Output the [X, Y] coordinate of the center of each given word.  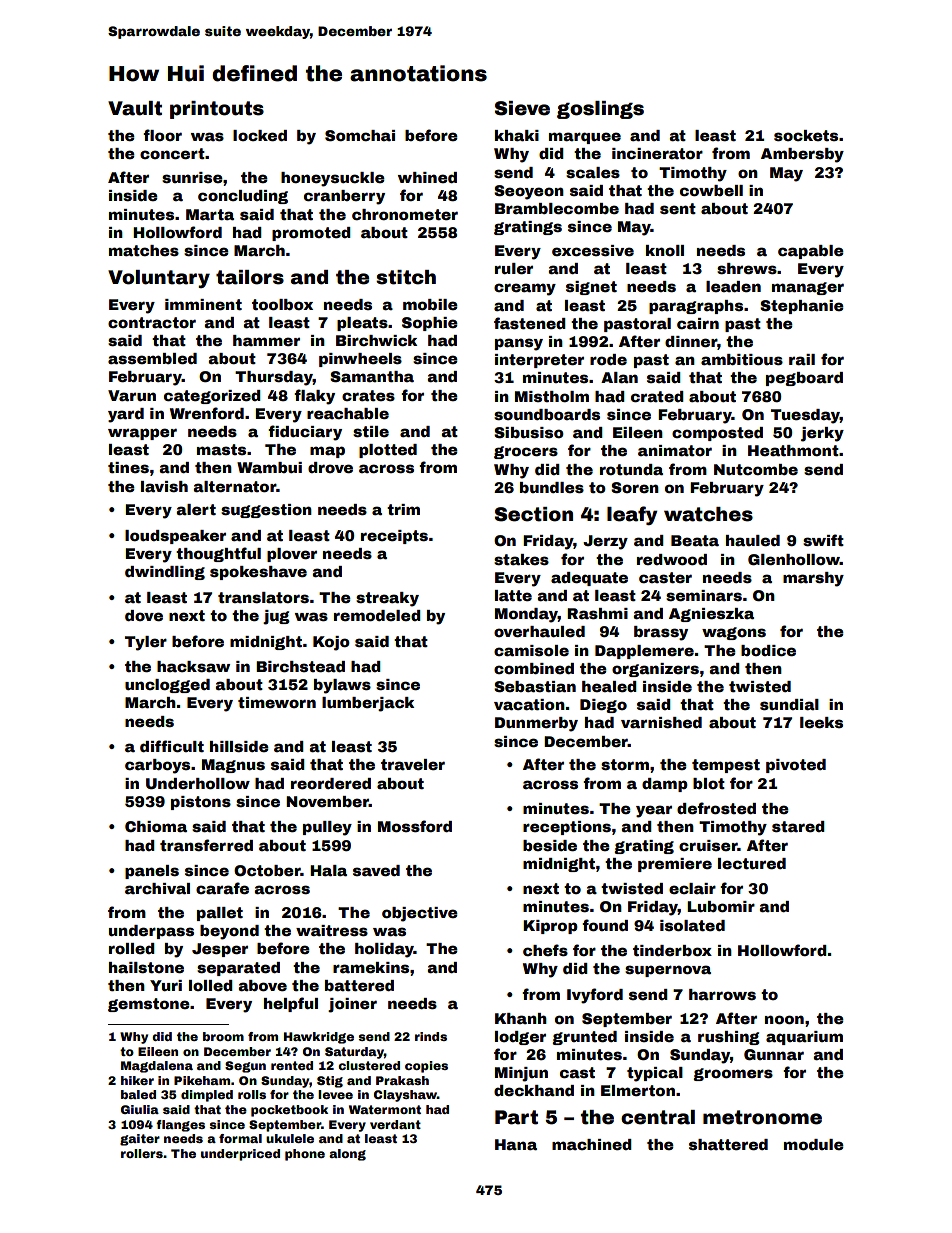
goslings [600, 110]
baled [138, 1094]
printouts [217, 110]
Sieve [522, 108]
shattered [728, 1144]
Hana [516, 1144]
